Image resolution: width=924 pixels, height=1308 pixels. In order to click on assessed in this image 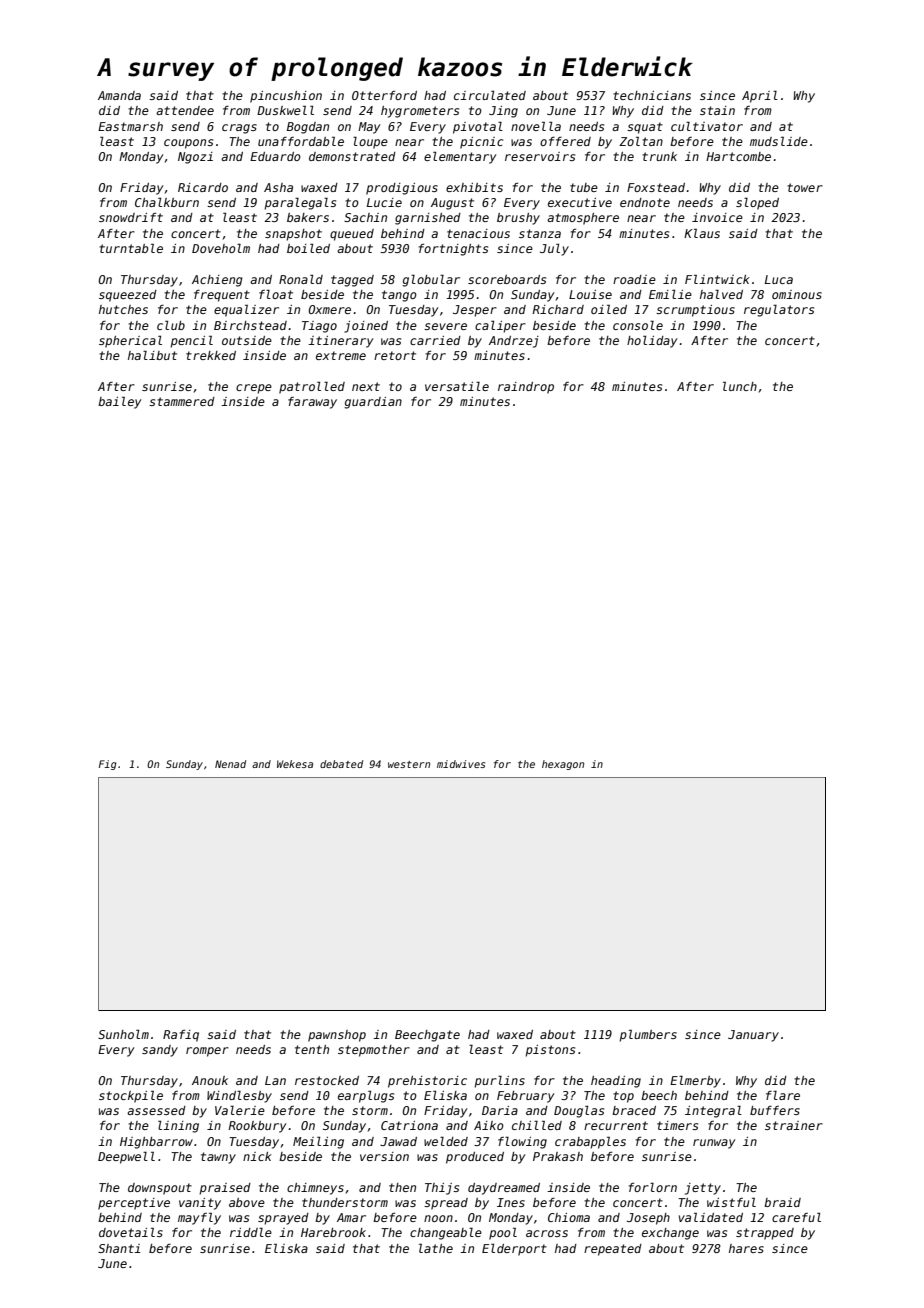, I will do `click(156, 1110)`.
